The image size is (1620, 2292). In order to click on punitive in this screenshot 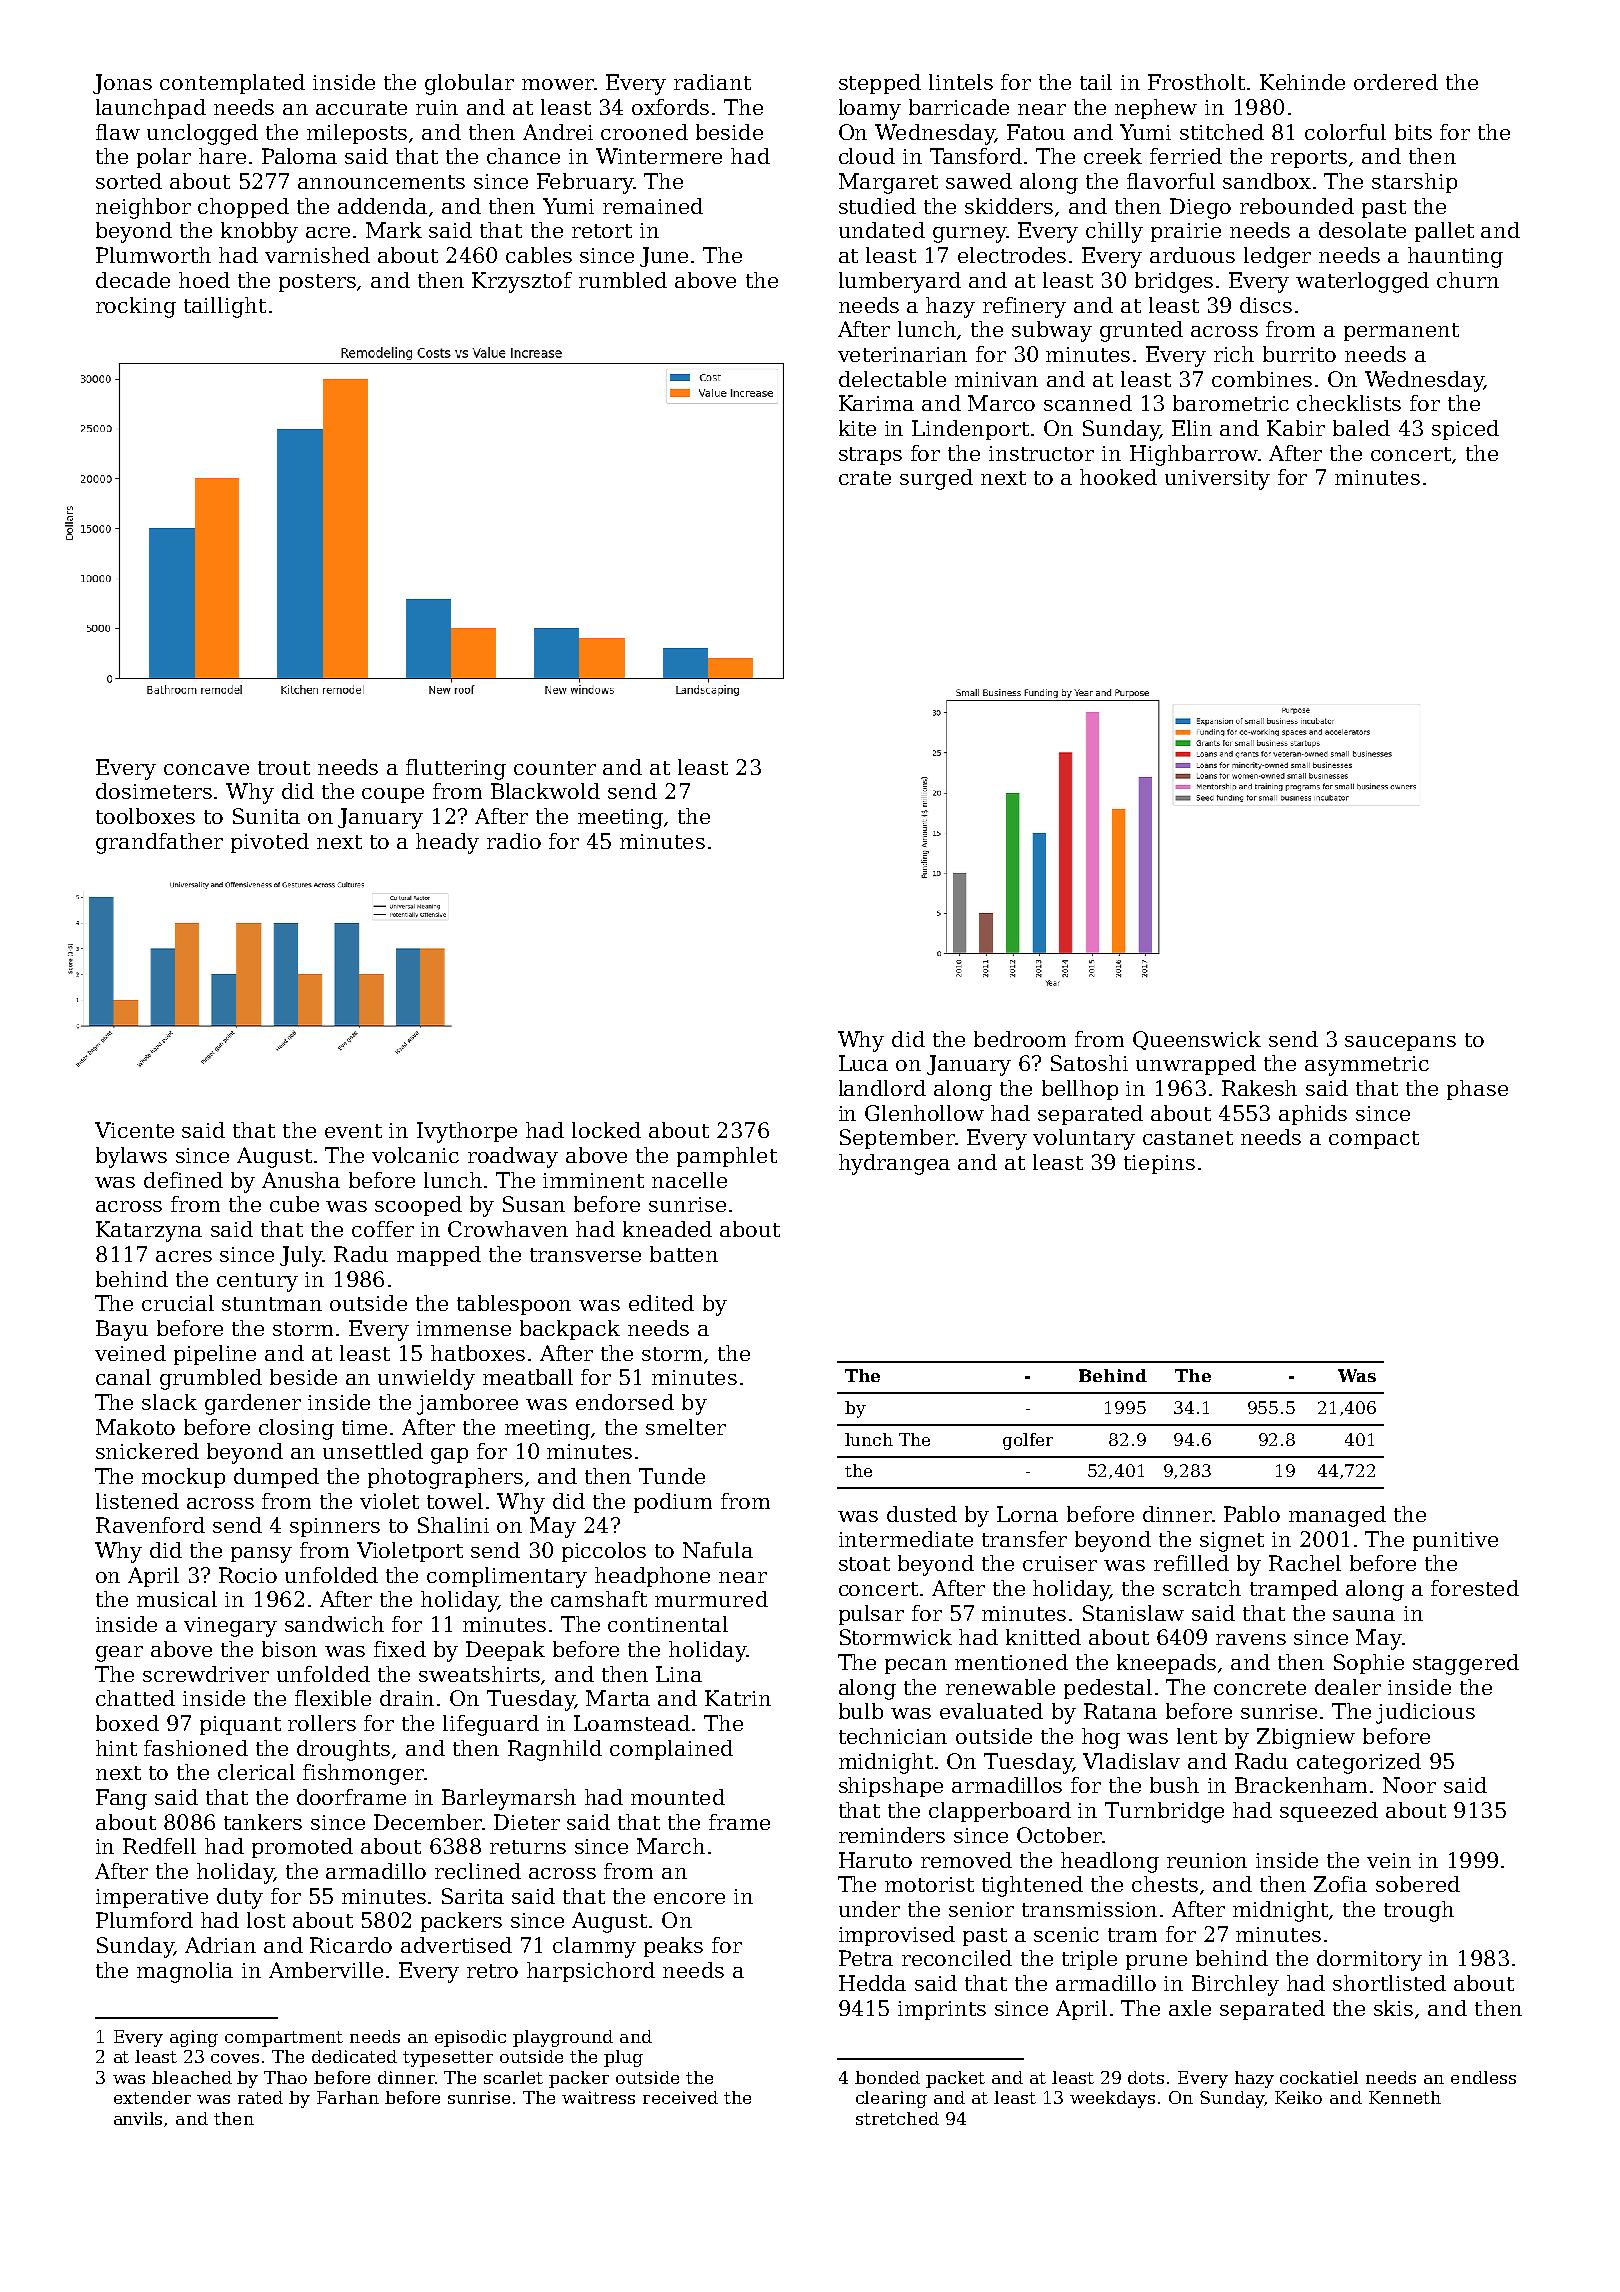, I will do `click(1455, 1541)`.
